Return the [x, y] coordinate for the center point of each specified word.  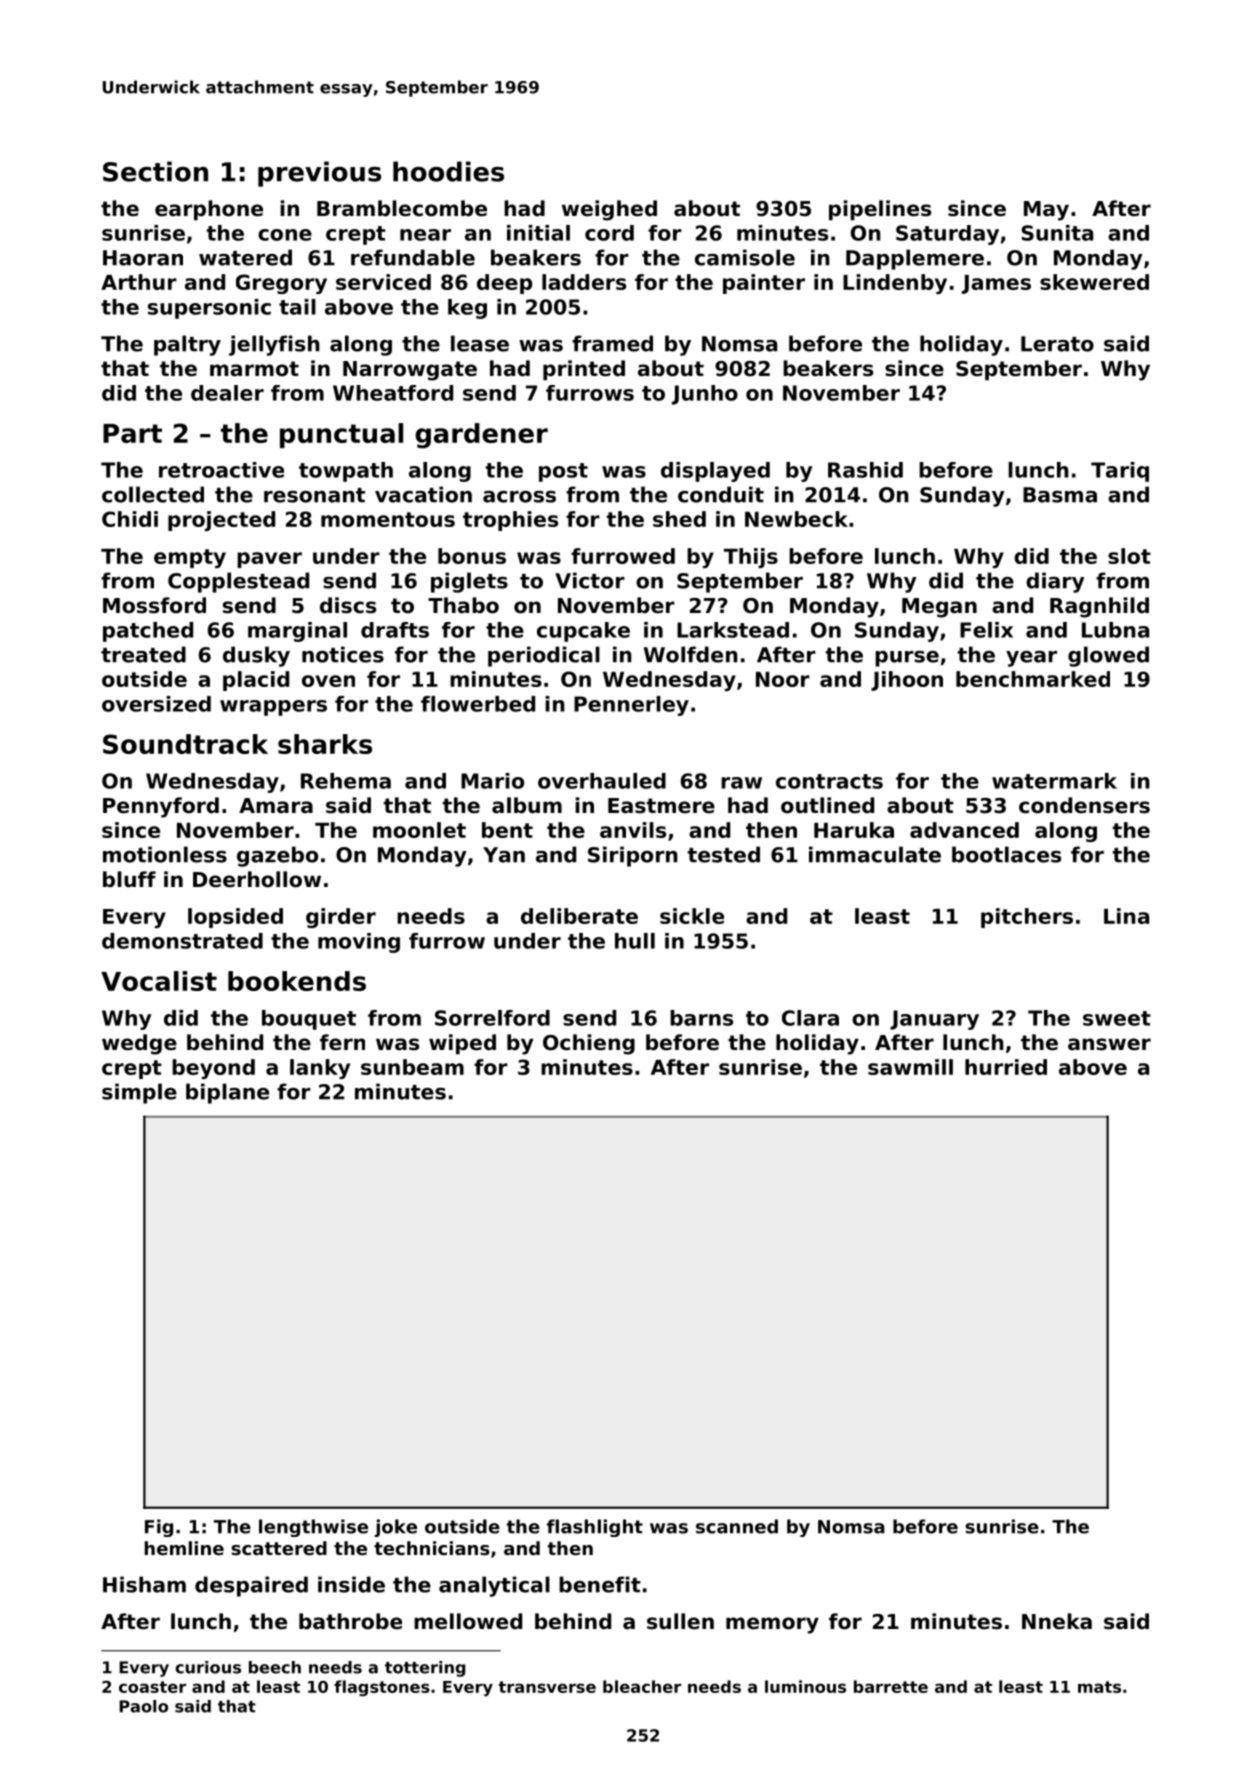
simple [139, 1093]
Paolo [143, 1706]
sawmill [910, 1067]
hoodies [448, 171]
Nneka [1057, 1621]
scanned [737, 1526]
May [1046, 211]
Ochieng [589, 1044]
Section [155, 171]
